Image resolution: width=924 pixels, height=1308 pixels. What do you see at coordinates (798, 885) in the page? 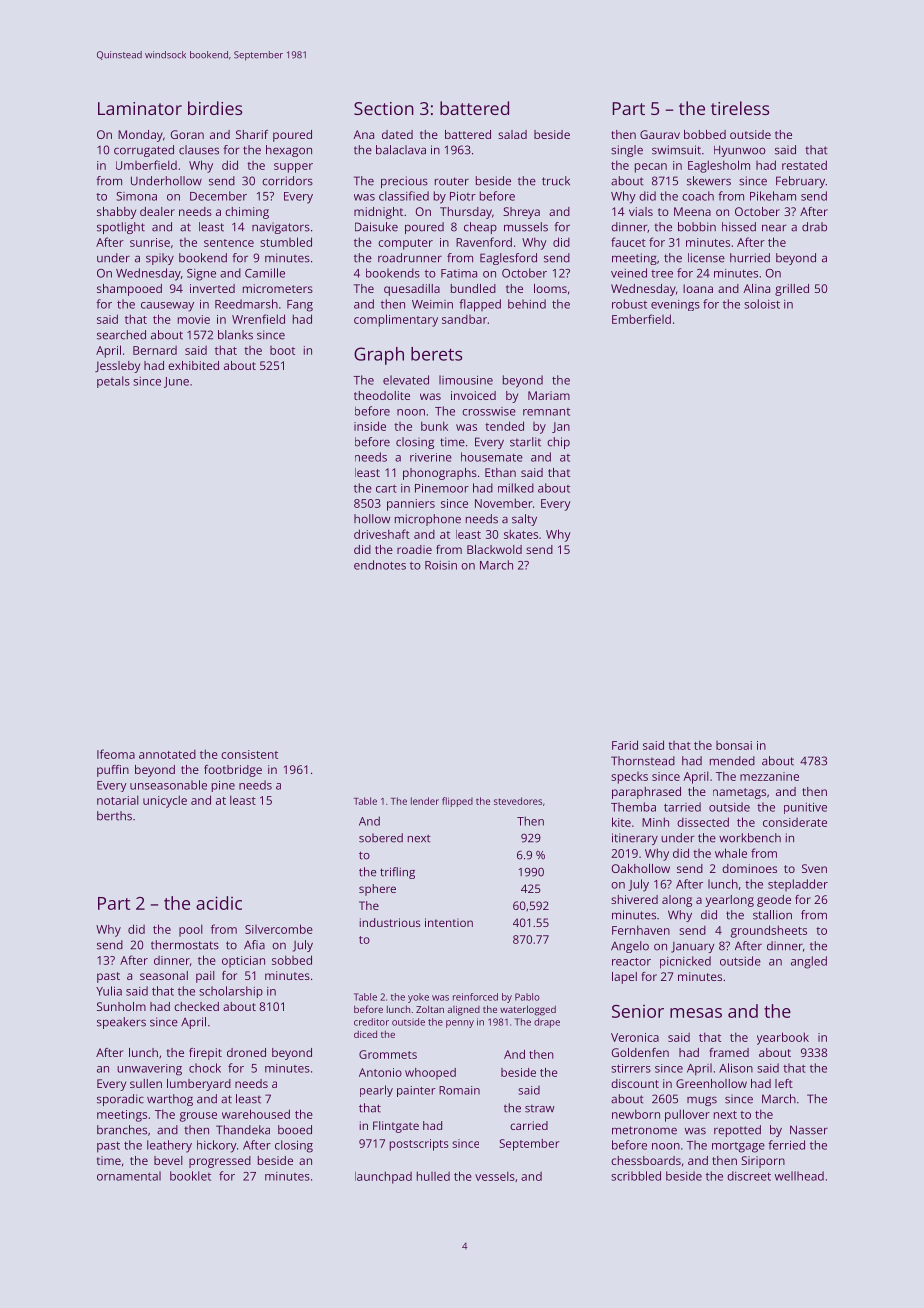
I see `stepladder` at bounding box center [798, 885].
